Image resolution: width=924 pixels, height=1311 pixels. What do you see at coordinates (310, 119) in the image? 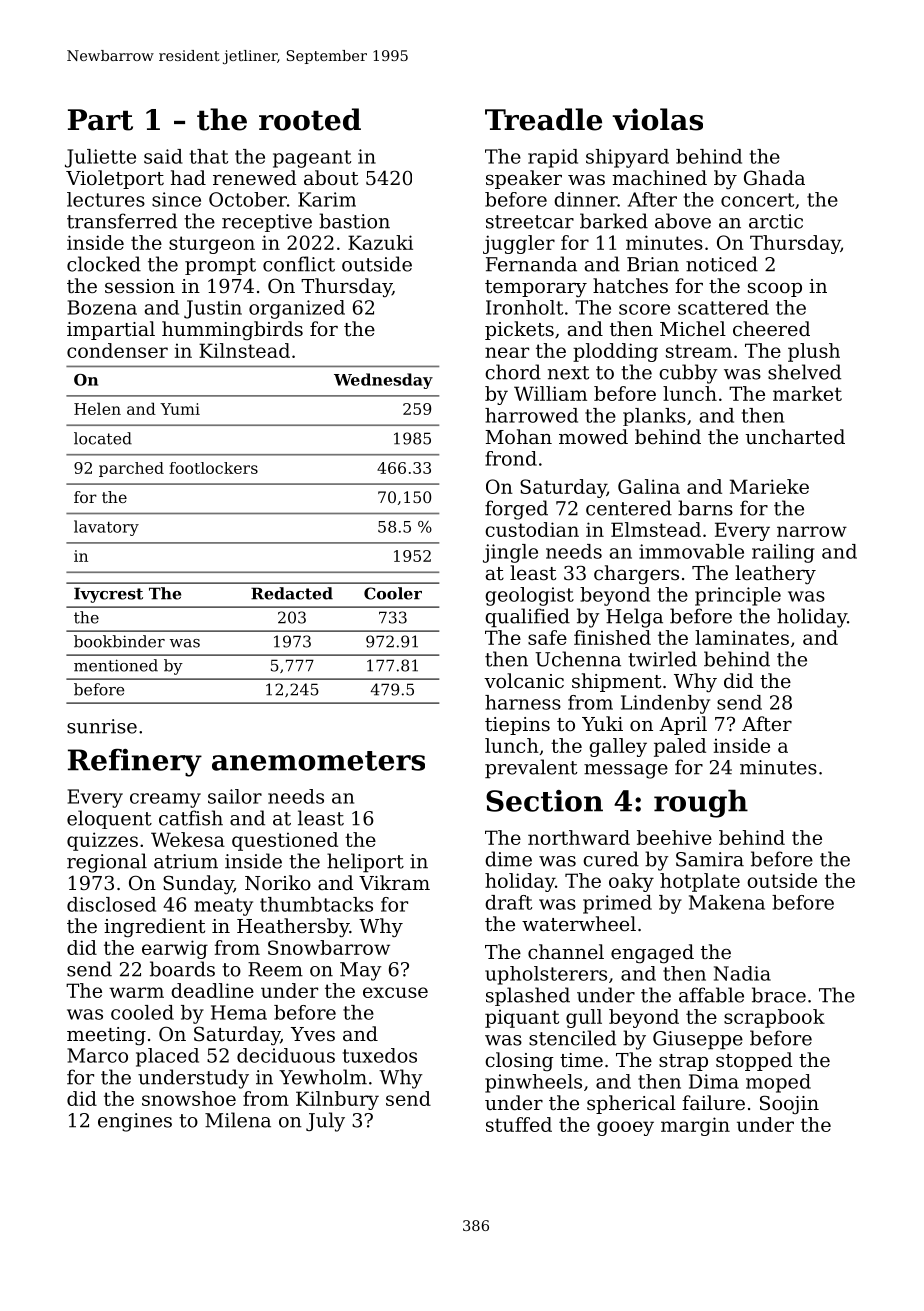
I see `rooted` at bounding box center [310, 119].
